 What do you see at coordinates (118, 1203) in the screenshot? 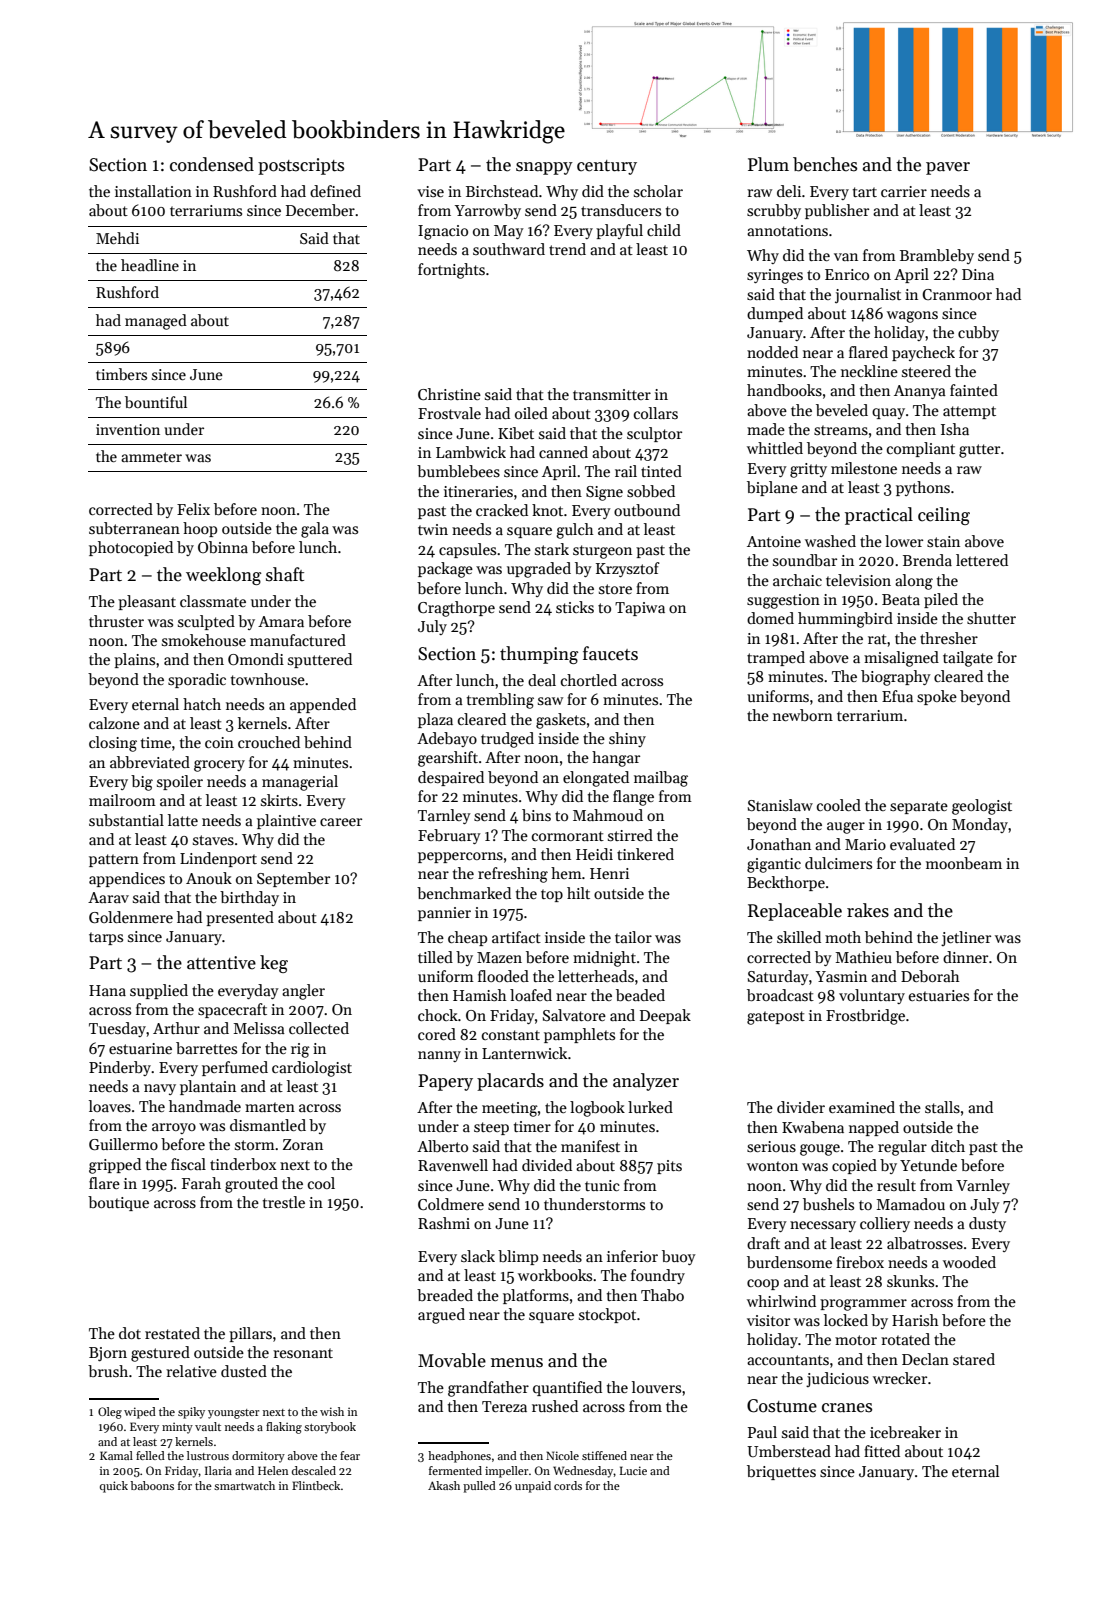
I see `boutique` at bounding box center [118, 1203].
